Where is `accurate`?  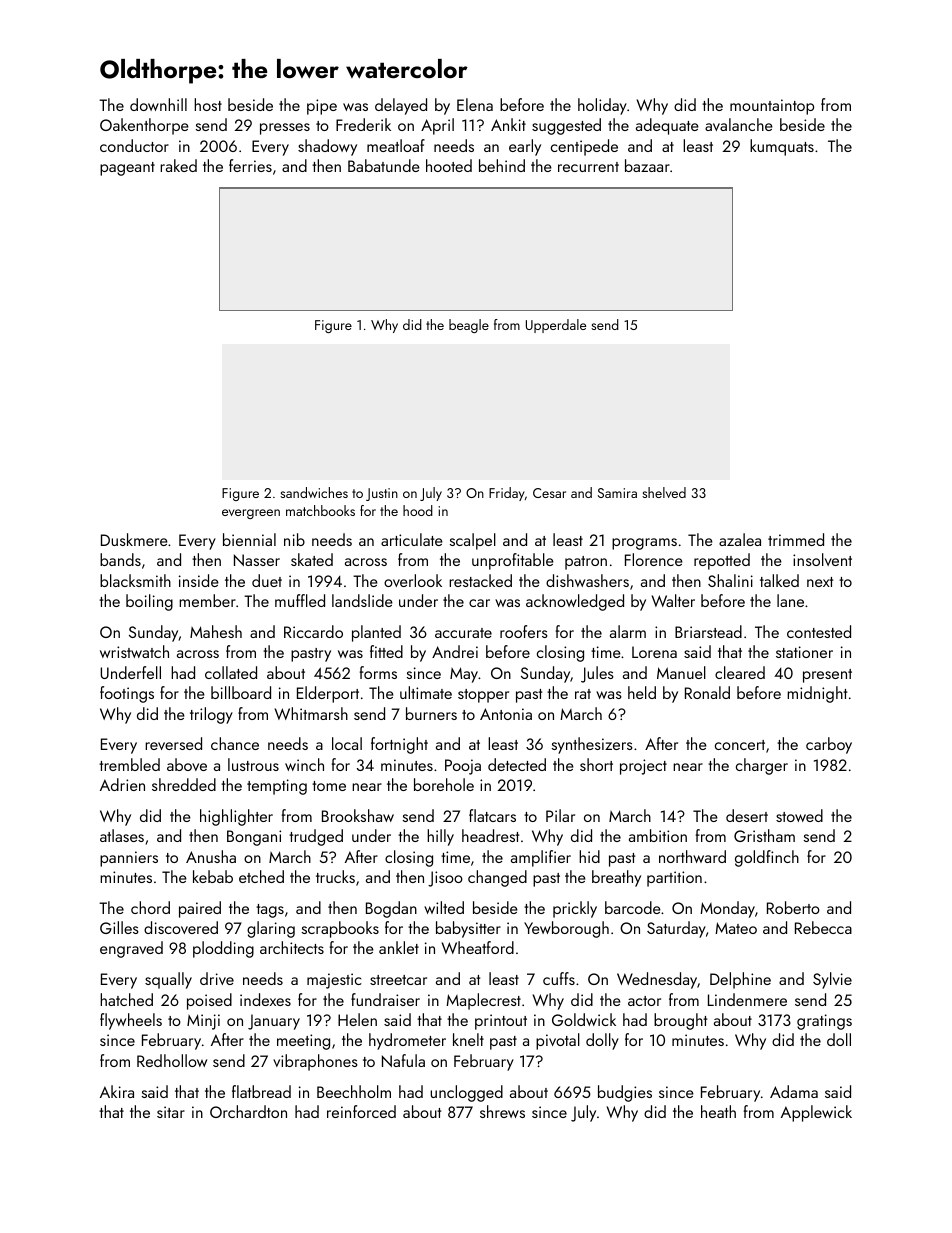
accurate is located at coordinates (463, 633).
